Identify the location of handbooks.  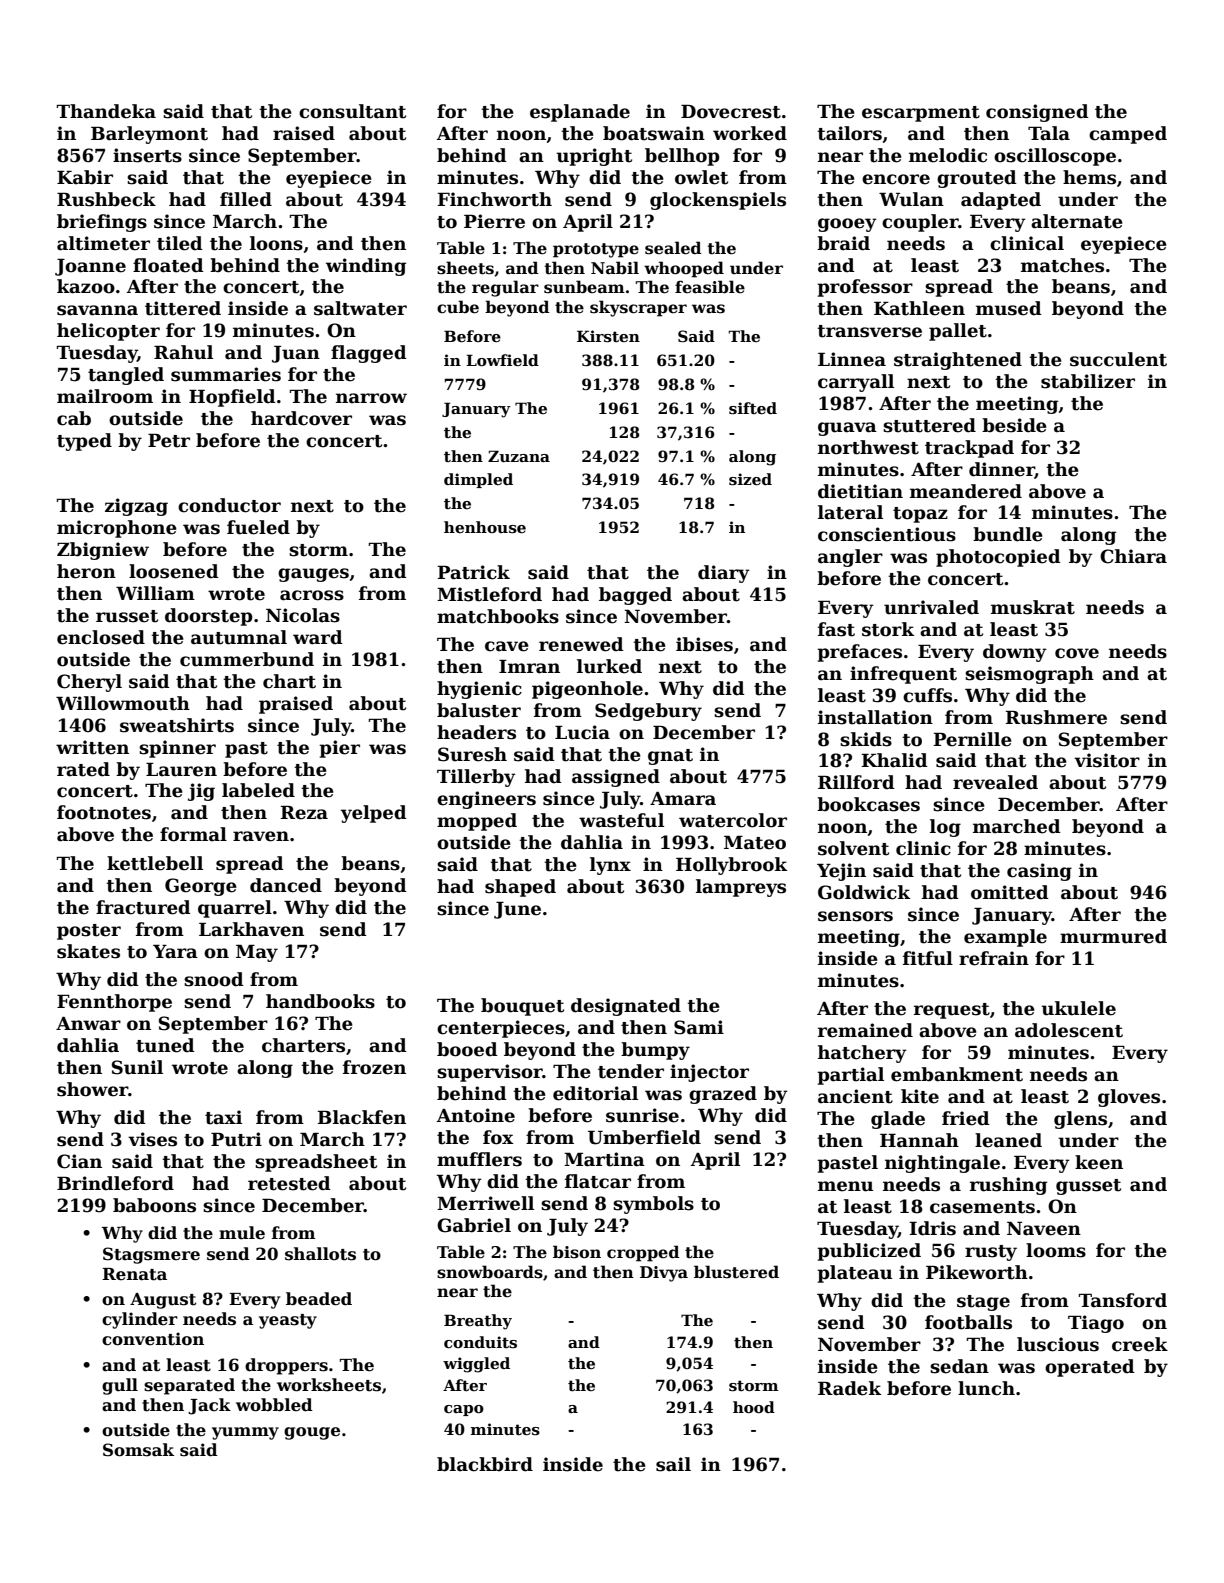
(320, 1001).
